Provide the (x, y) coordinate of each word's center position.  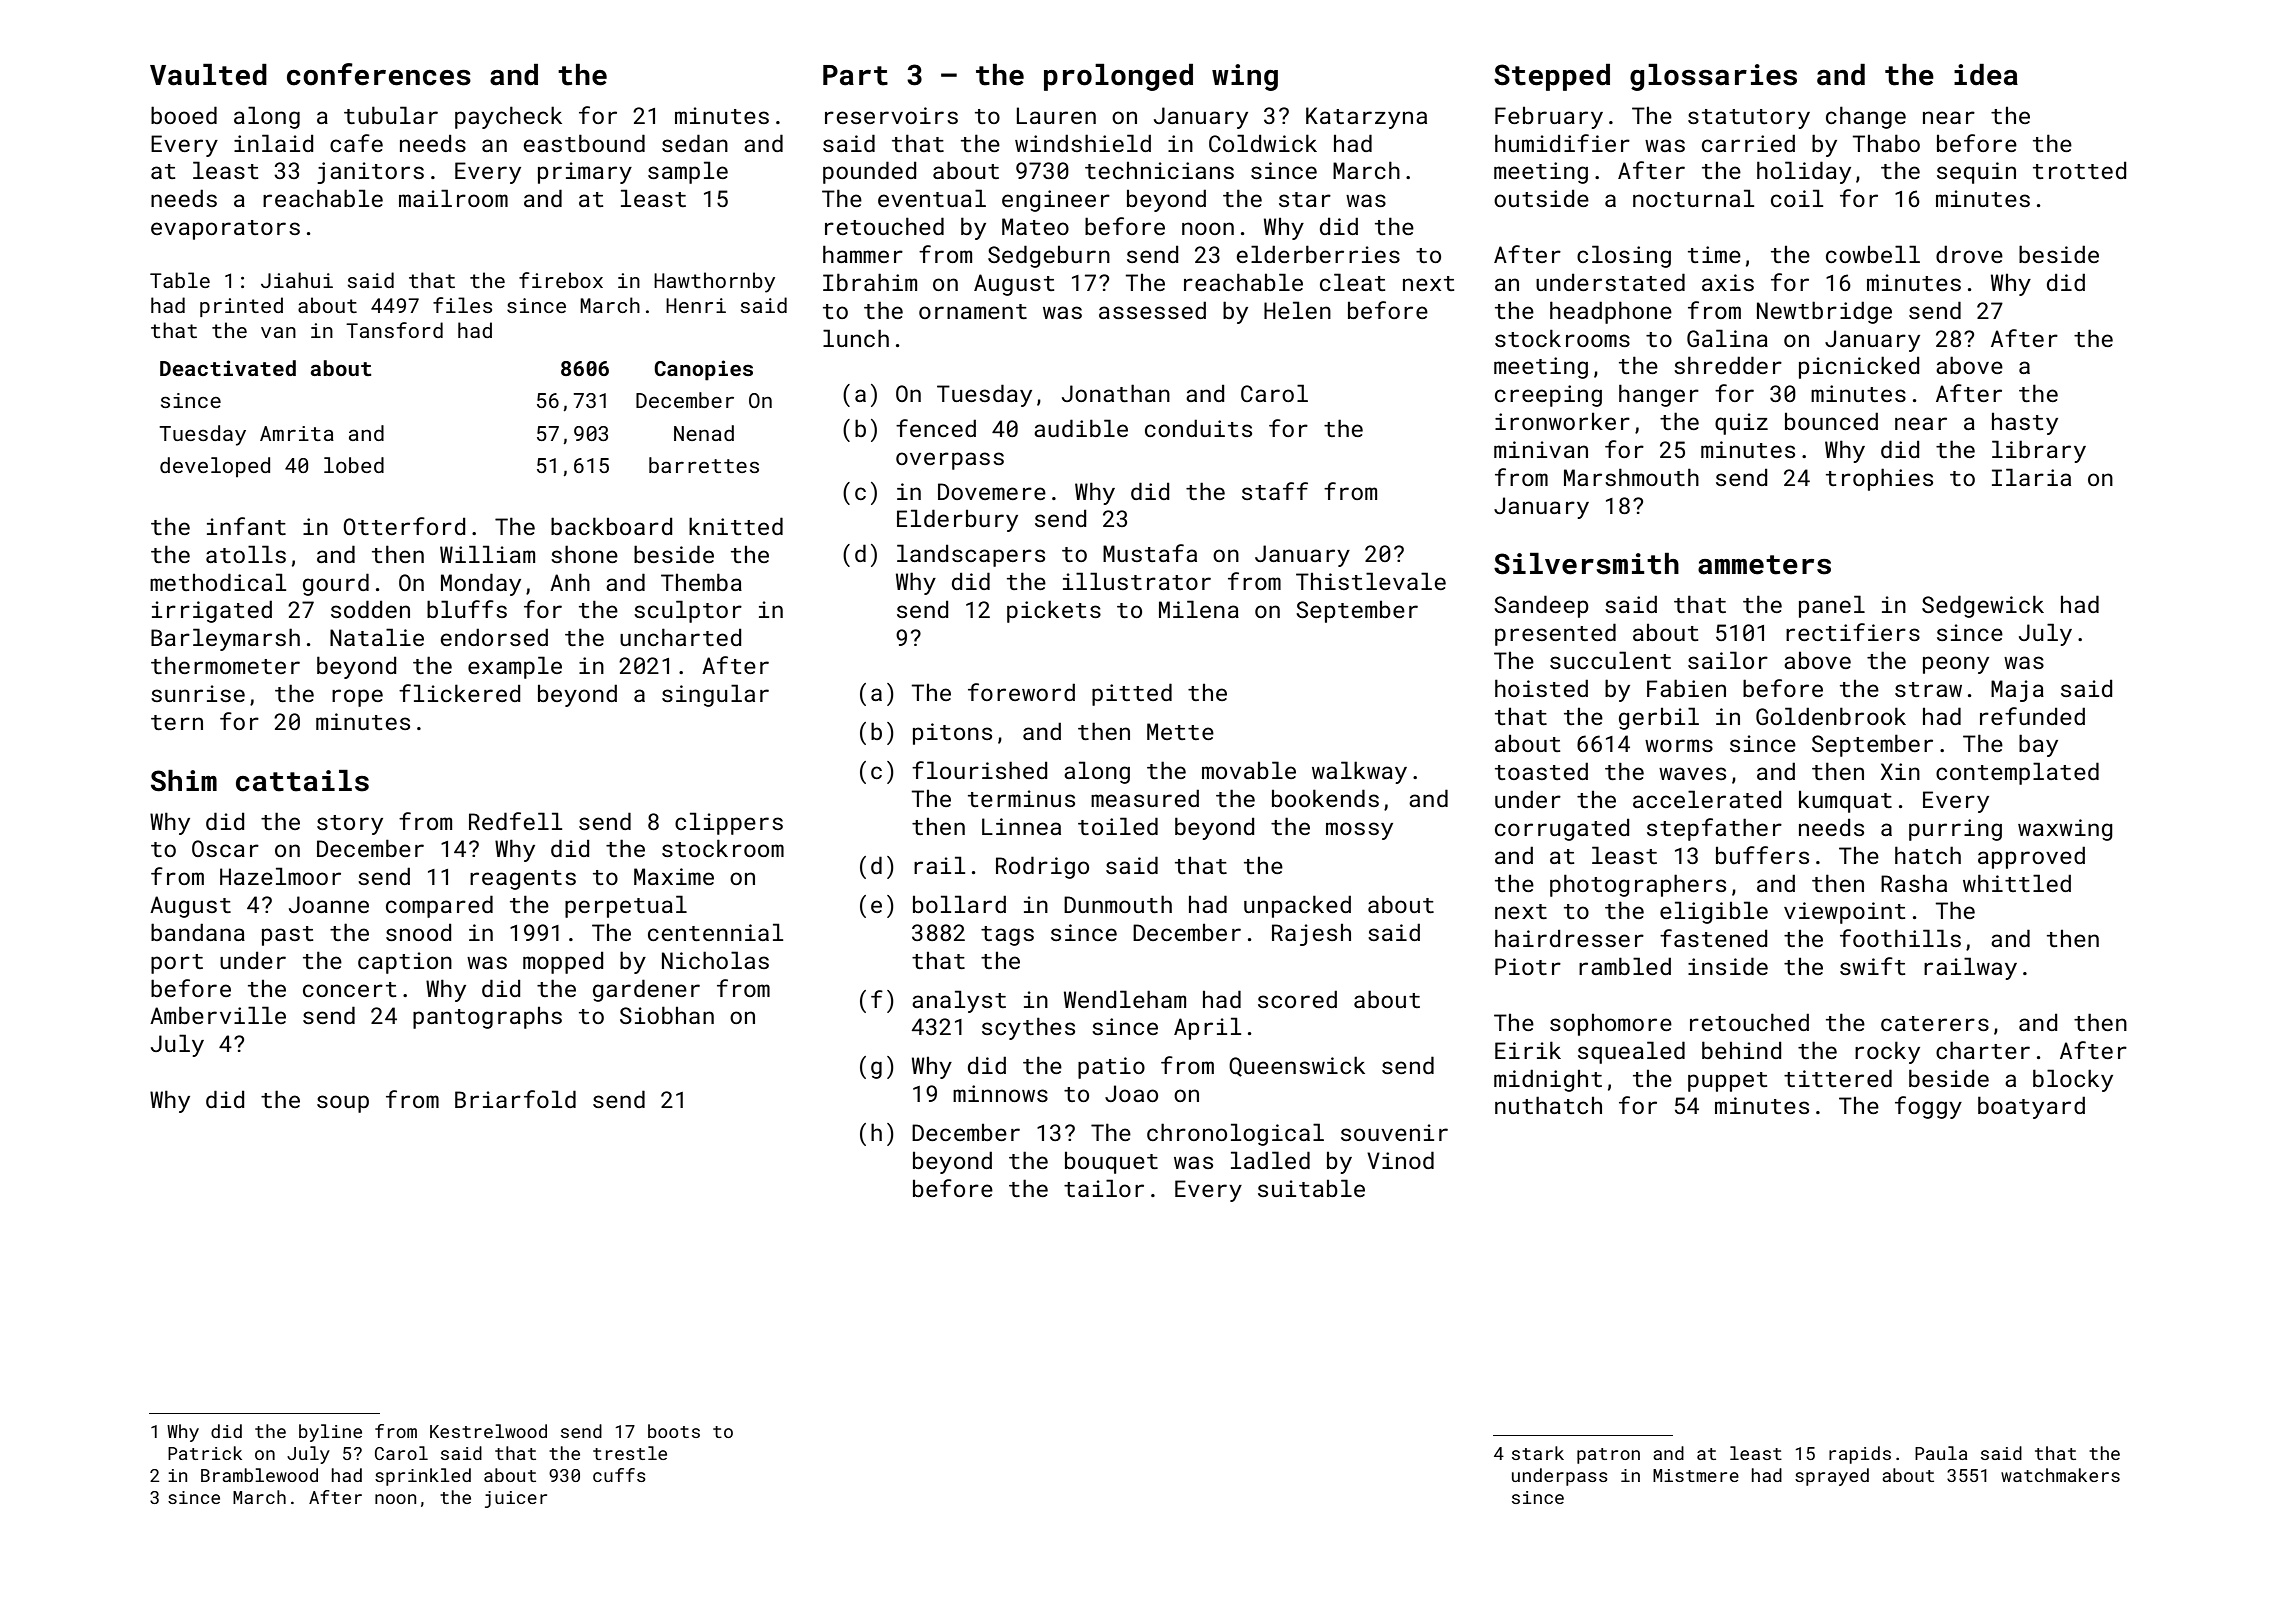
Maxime (674, 876)
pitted (1132, 694)
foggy (1928, 1107)
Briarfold (515, 1099)
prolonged (1118, 77)
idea (1986, 75)
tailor (1104, 1188)
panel (1832, 606)
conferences (379, 74)
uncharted (680, 637)
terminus (1021, 798)
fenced (936, 428)
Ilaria (2031, 477)
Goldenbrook (1831, 716)
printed (241, 307)
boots (674, 1431)
